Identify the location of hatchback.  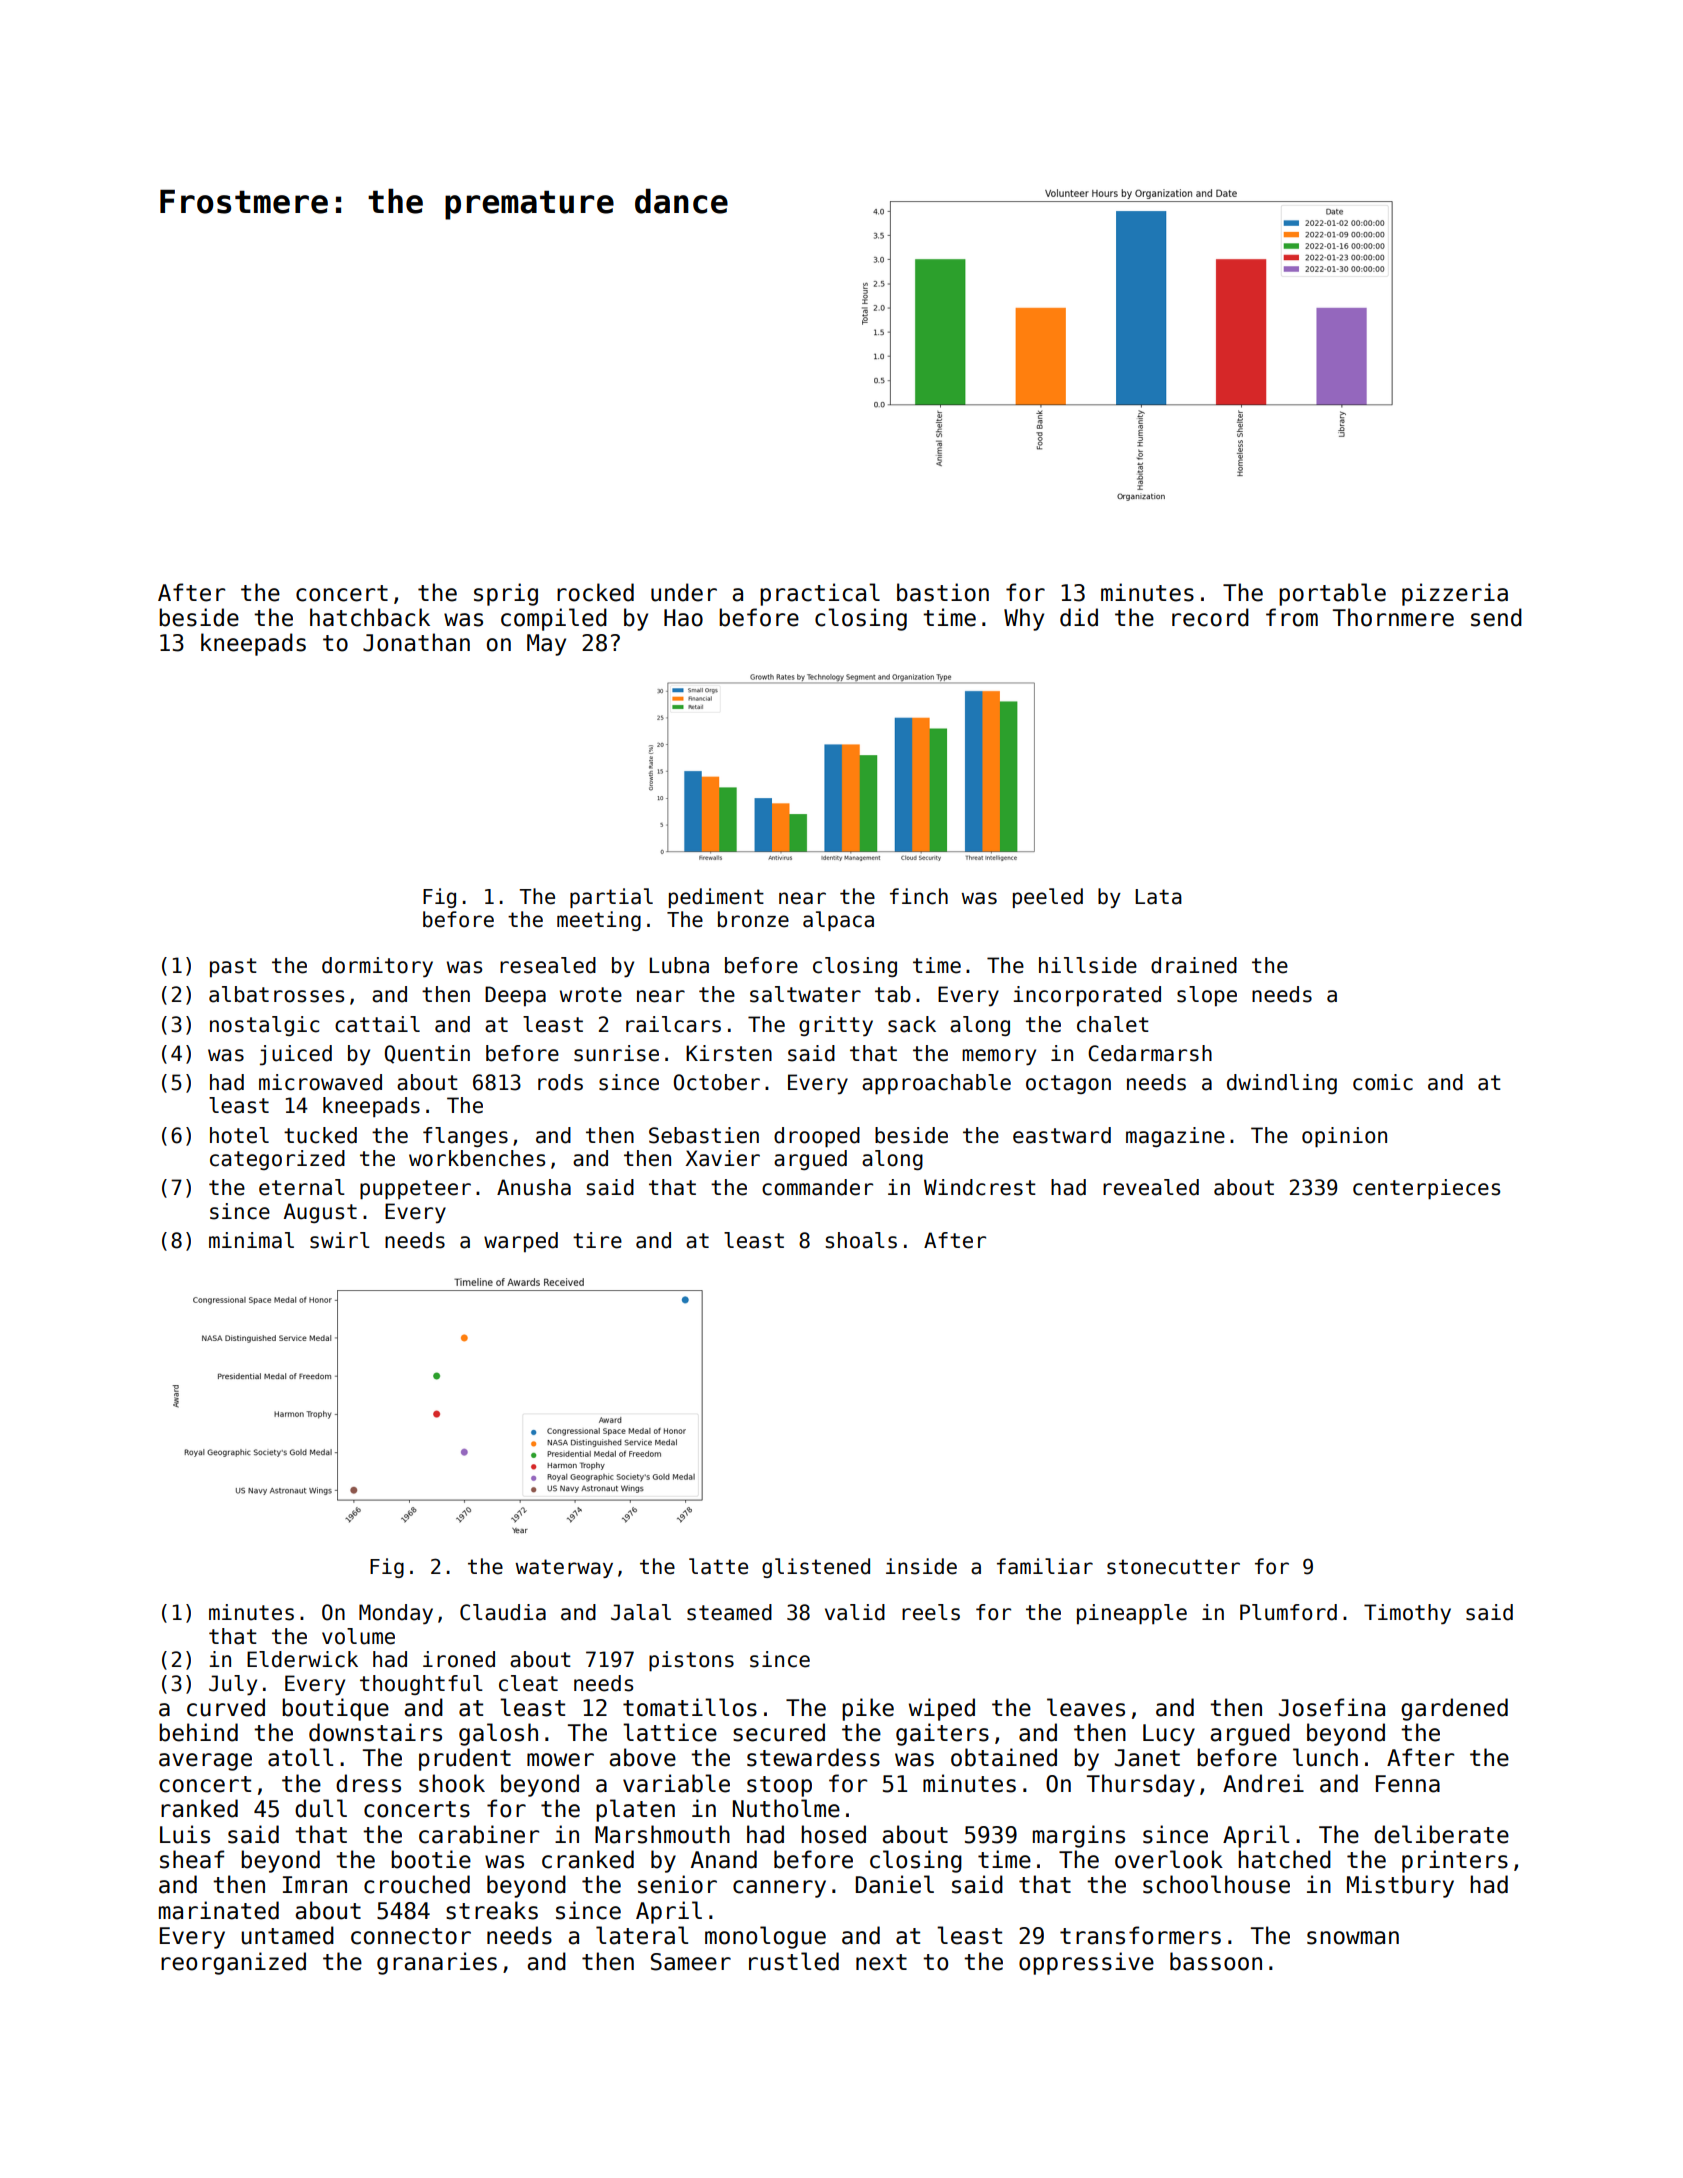
(370, 617).
